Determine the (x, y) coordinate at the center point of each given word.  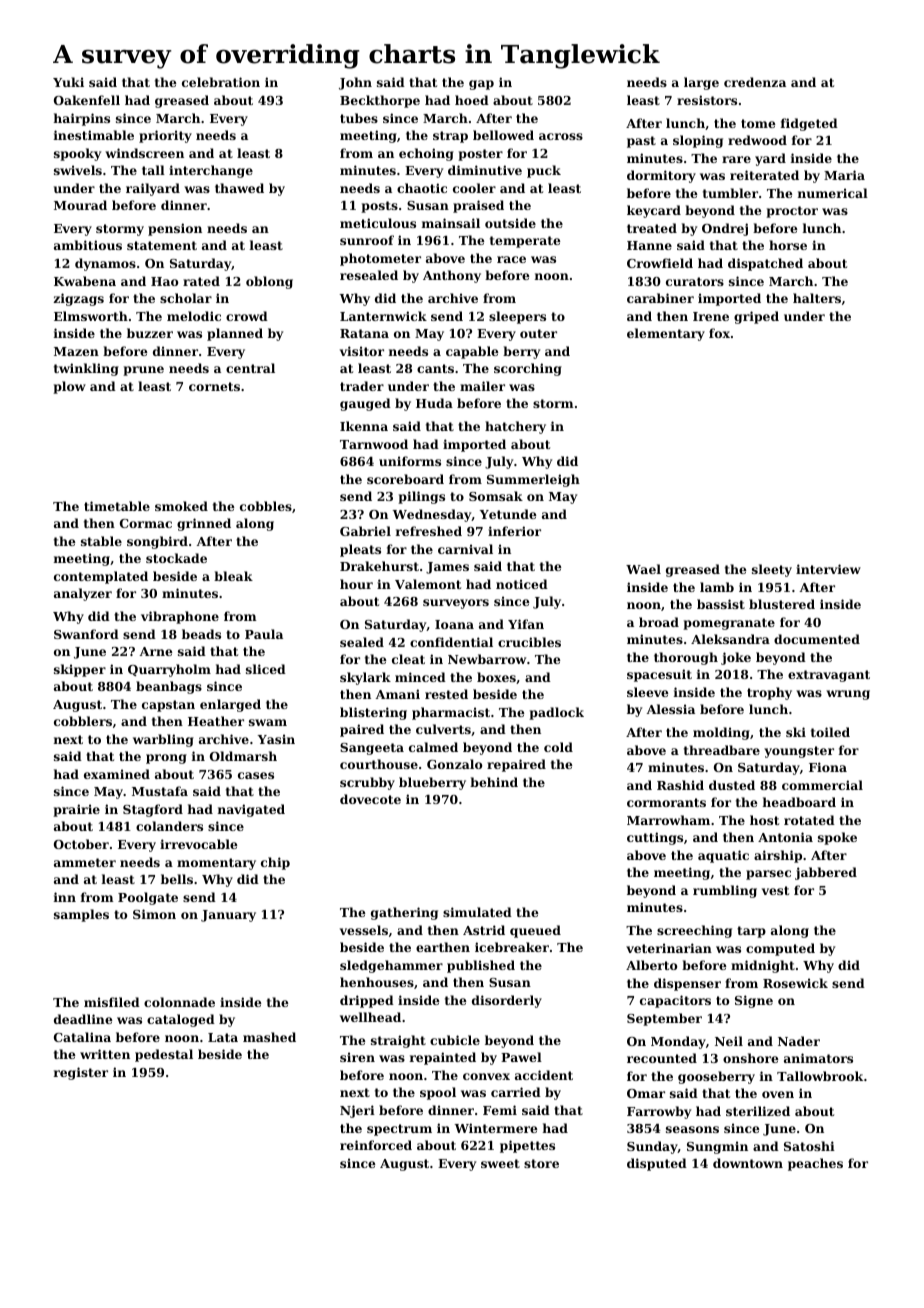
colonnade (179, 1002)
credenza (755, 82)
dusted (732, 785)
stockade (176, 558)
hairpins (82, 119)
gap (481, 85)
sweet (500, 1163)
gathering (404, 913)
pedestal (164, 1055)
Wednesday (432, 515)
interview (828, 569)
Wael (643, 569)
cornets (214, 386)
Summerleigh (533, 480)
